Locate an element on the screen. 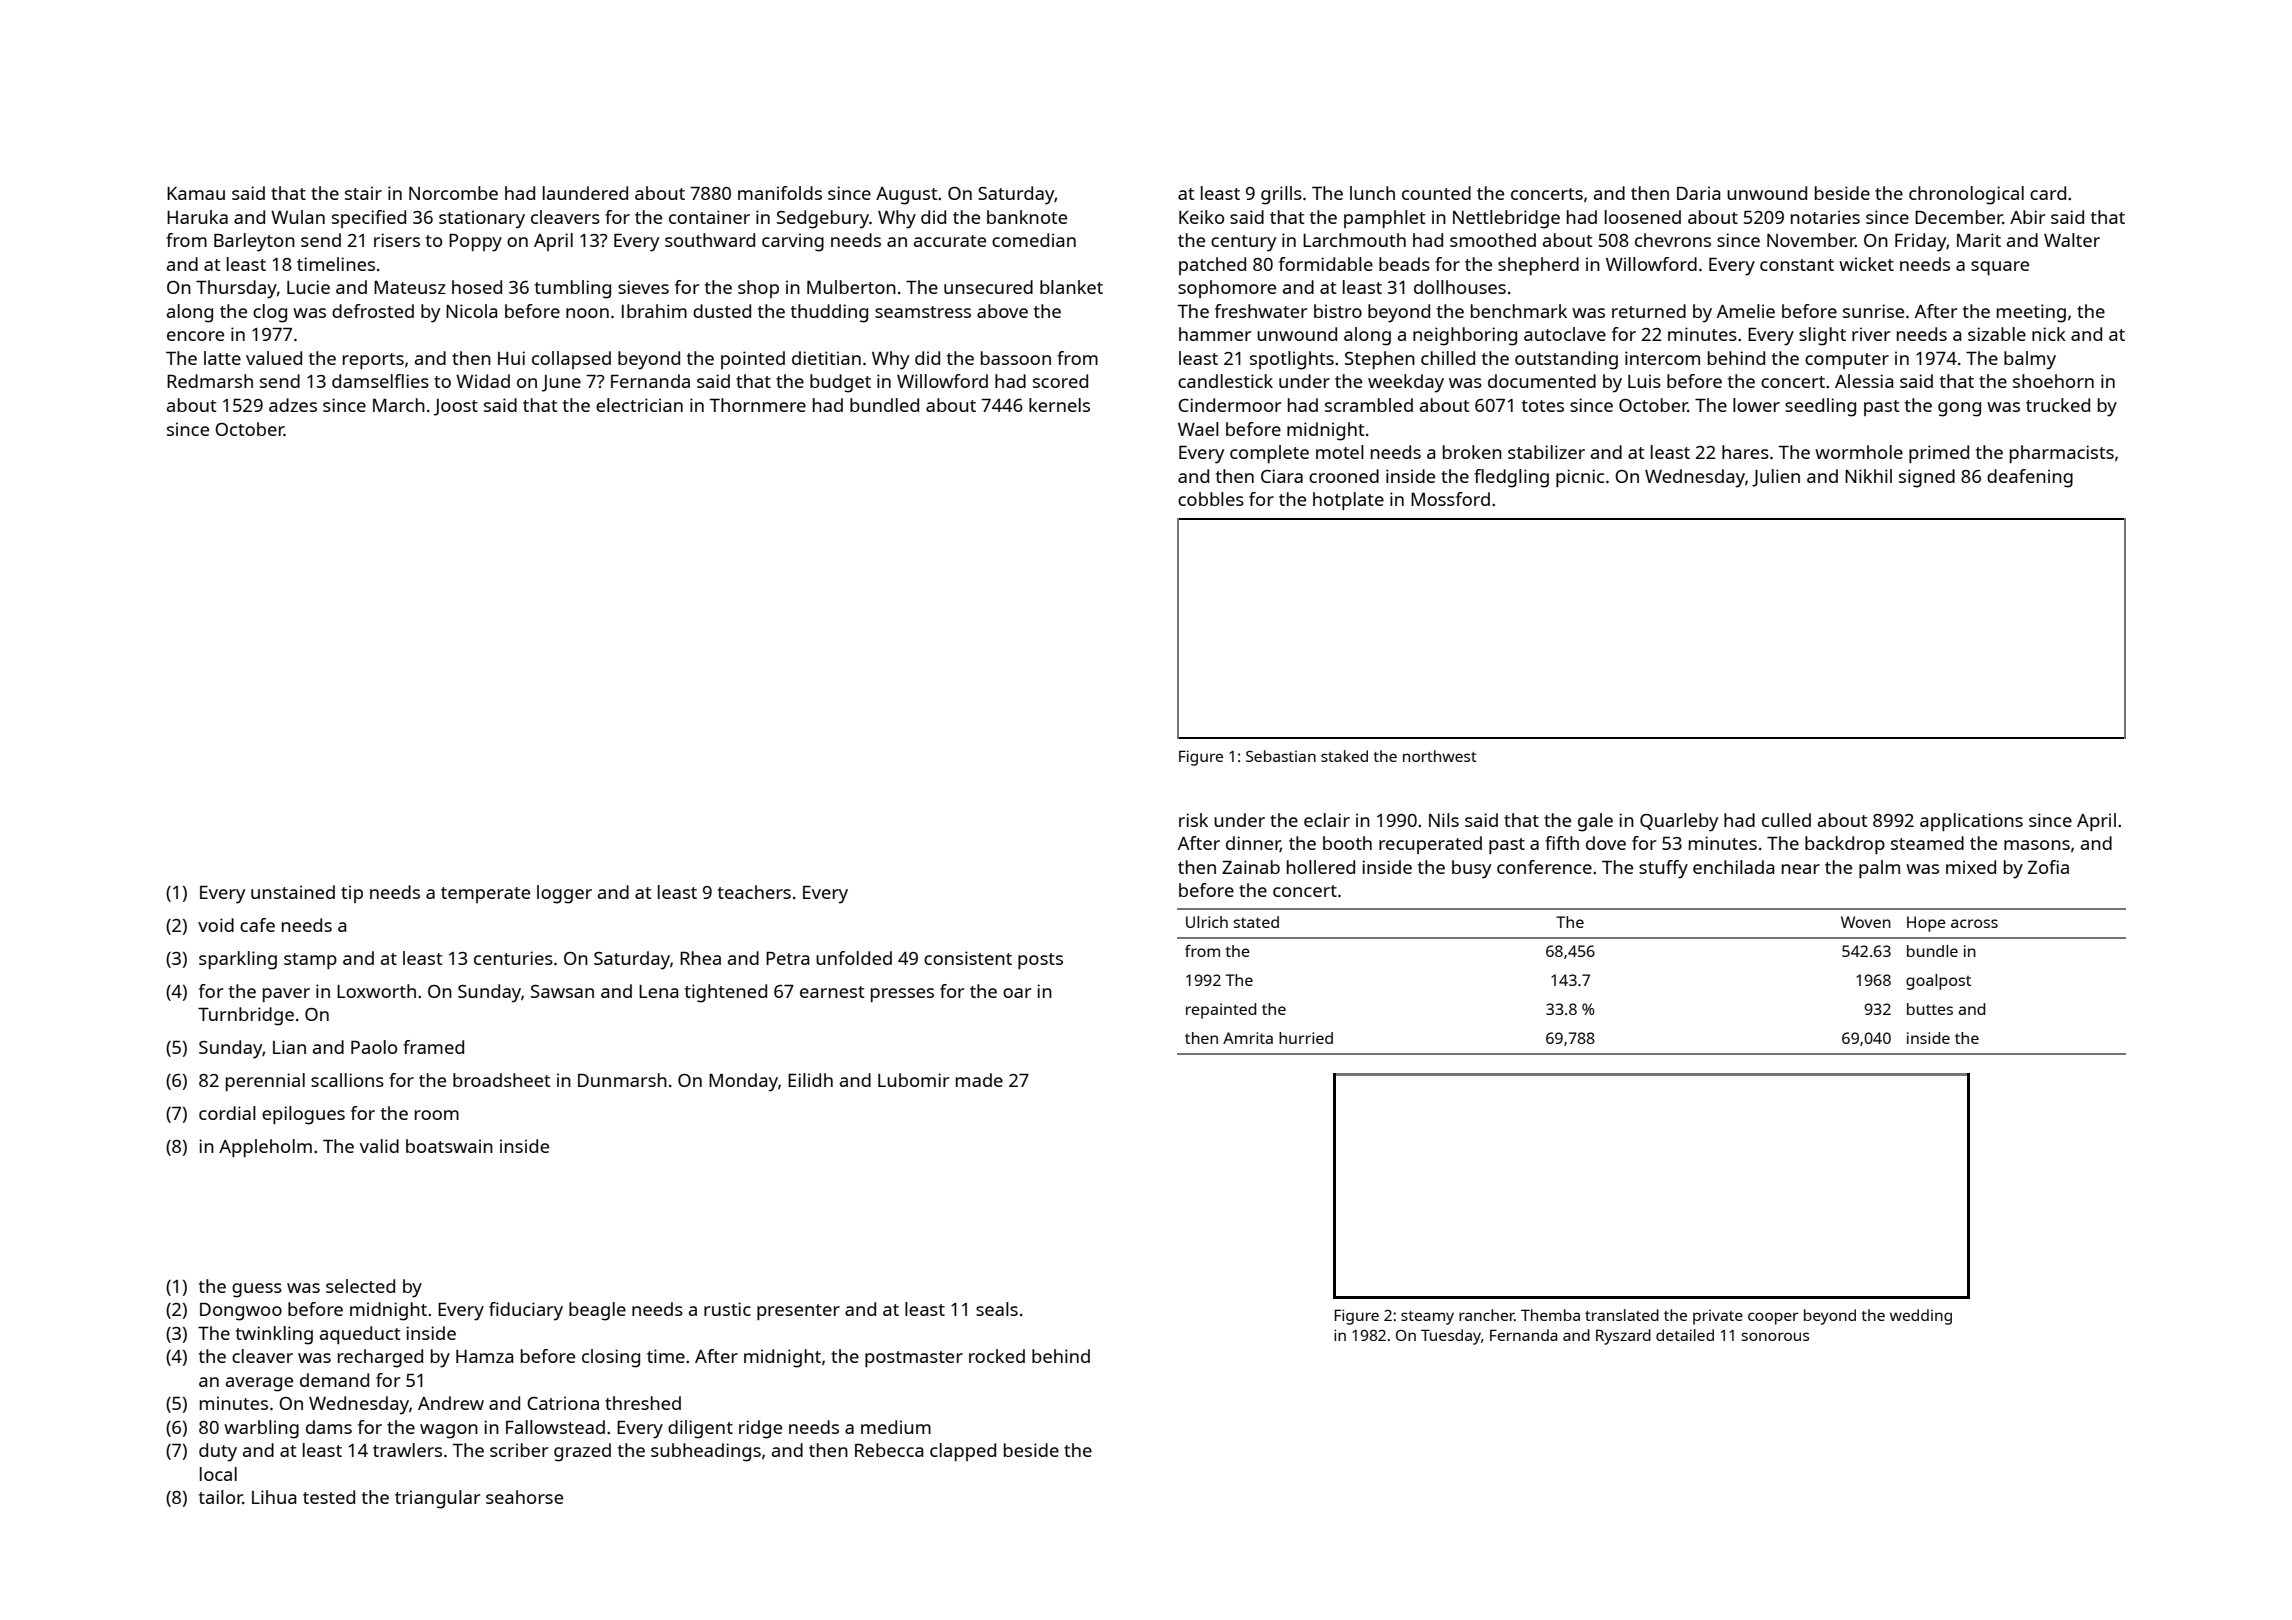  medium is located at coordinates (896, 1427).
